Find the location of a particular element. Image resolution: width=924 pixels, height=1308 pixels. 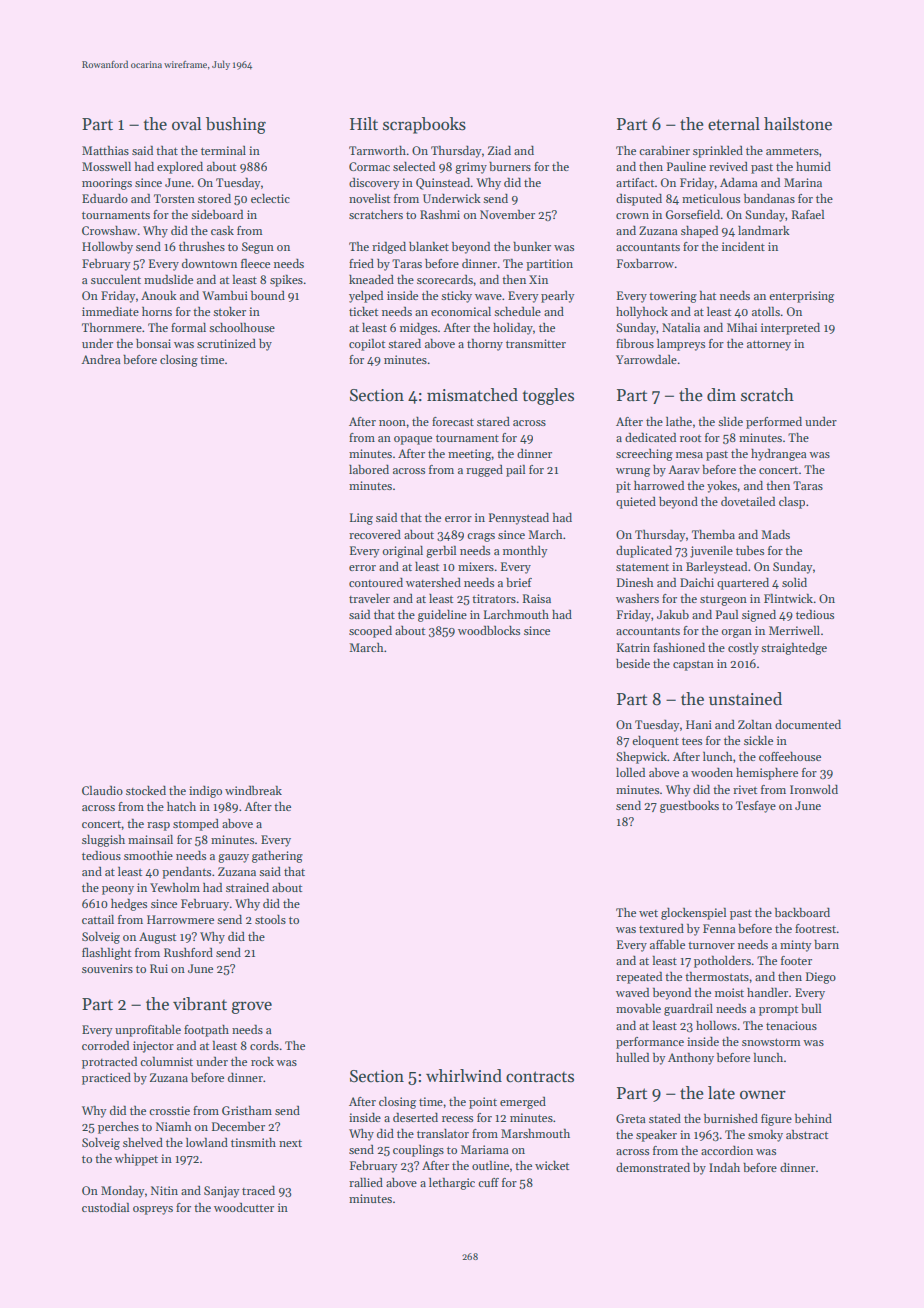

burners is located at coordinates (510, 166).
